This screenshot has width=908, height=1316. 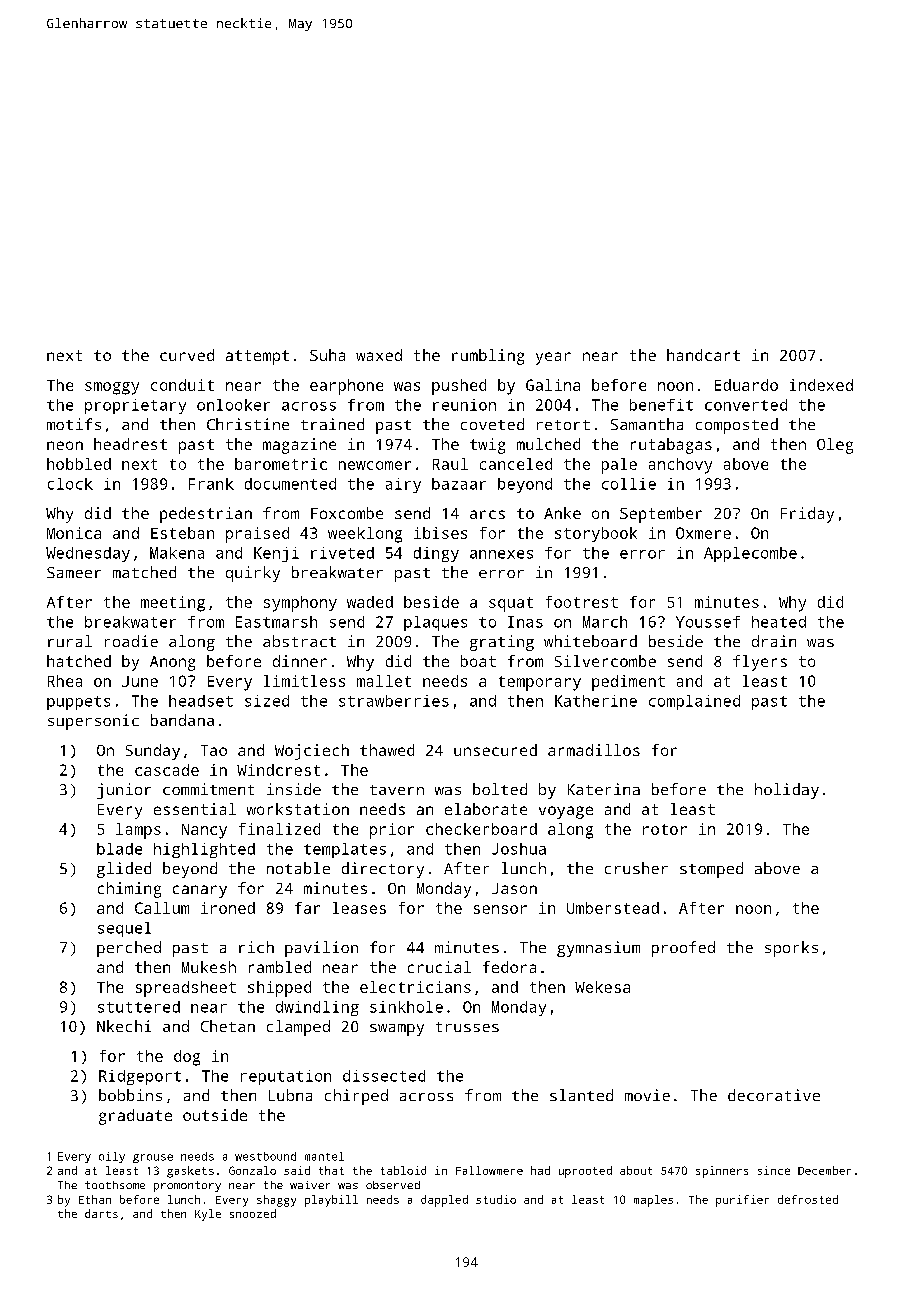 I want to click on clock, so click(x=70, y=484).
